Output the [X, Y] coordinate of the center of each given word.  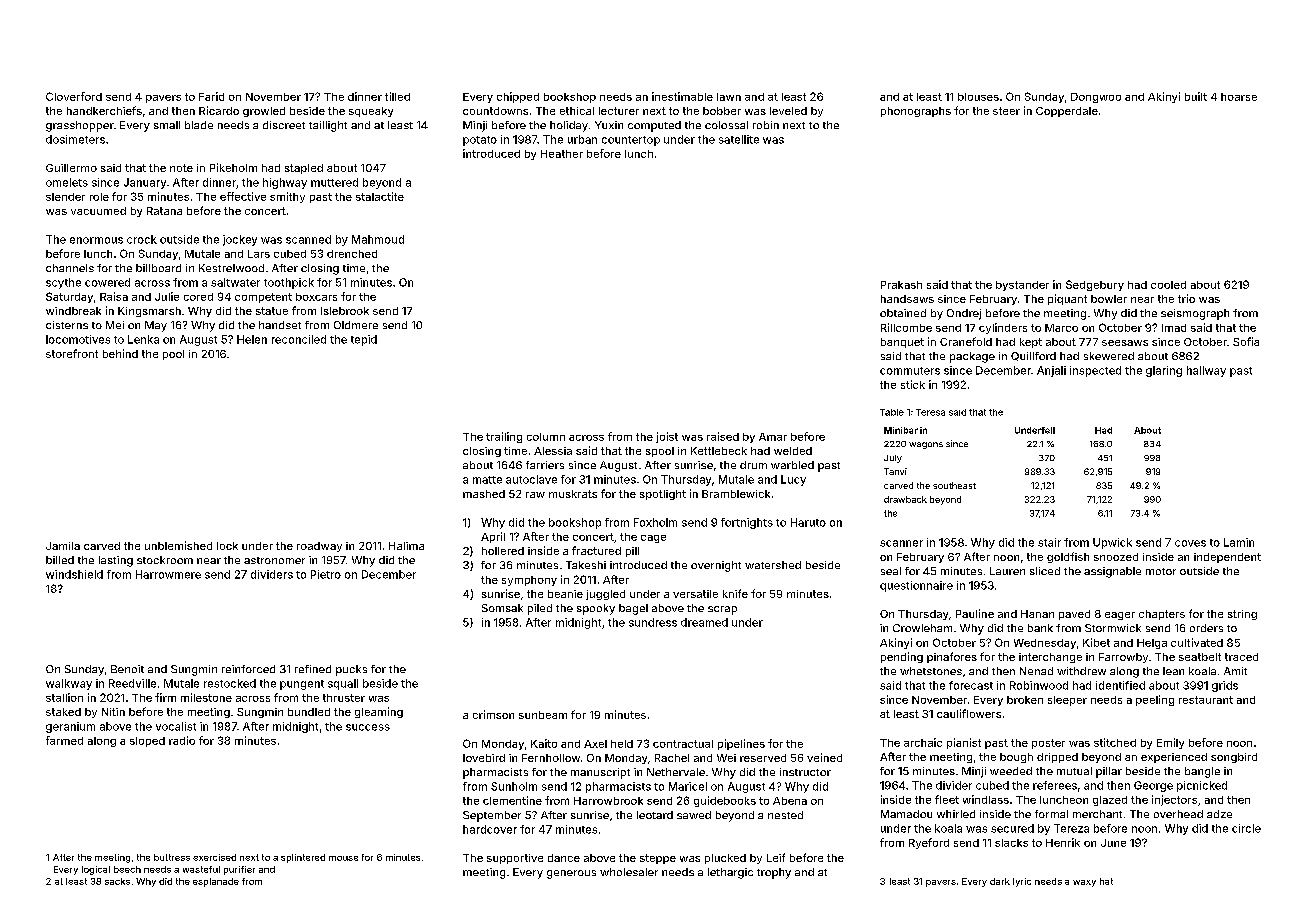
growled [264, 112]
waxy [1084, 883]
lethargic [730, 873]
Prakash [901, 285]
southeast [954, 485]
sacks [117, 881]
